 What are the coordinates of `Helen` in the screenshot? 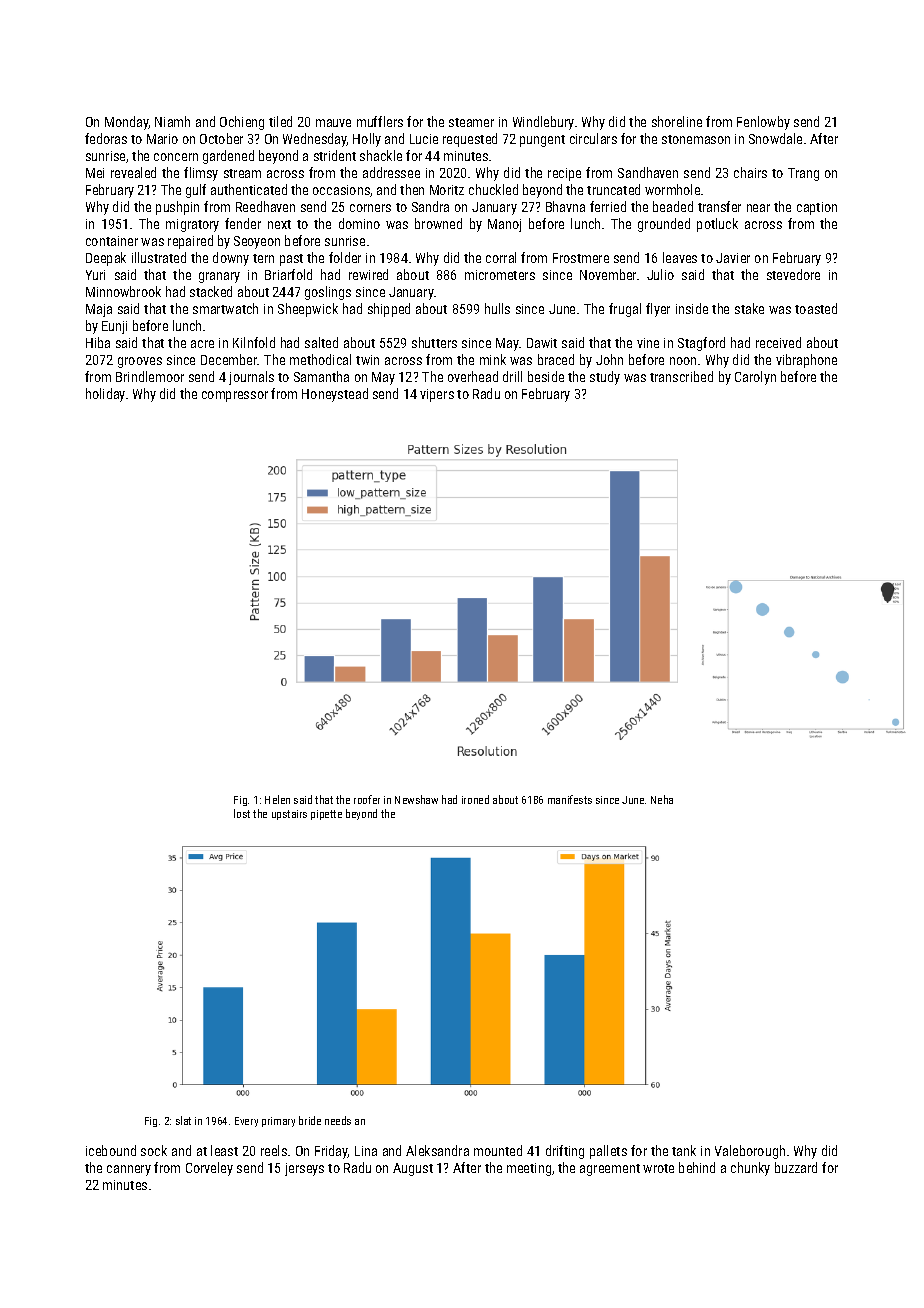 It's located at (277, 799).
